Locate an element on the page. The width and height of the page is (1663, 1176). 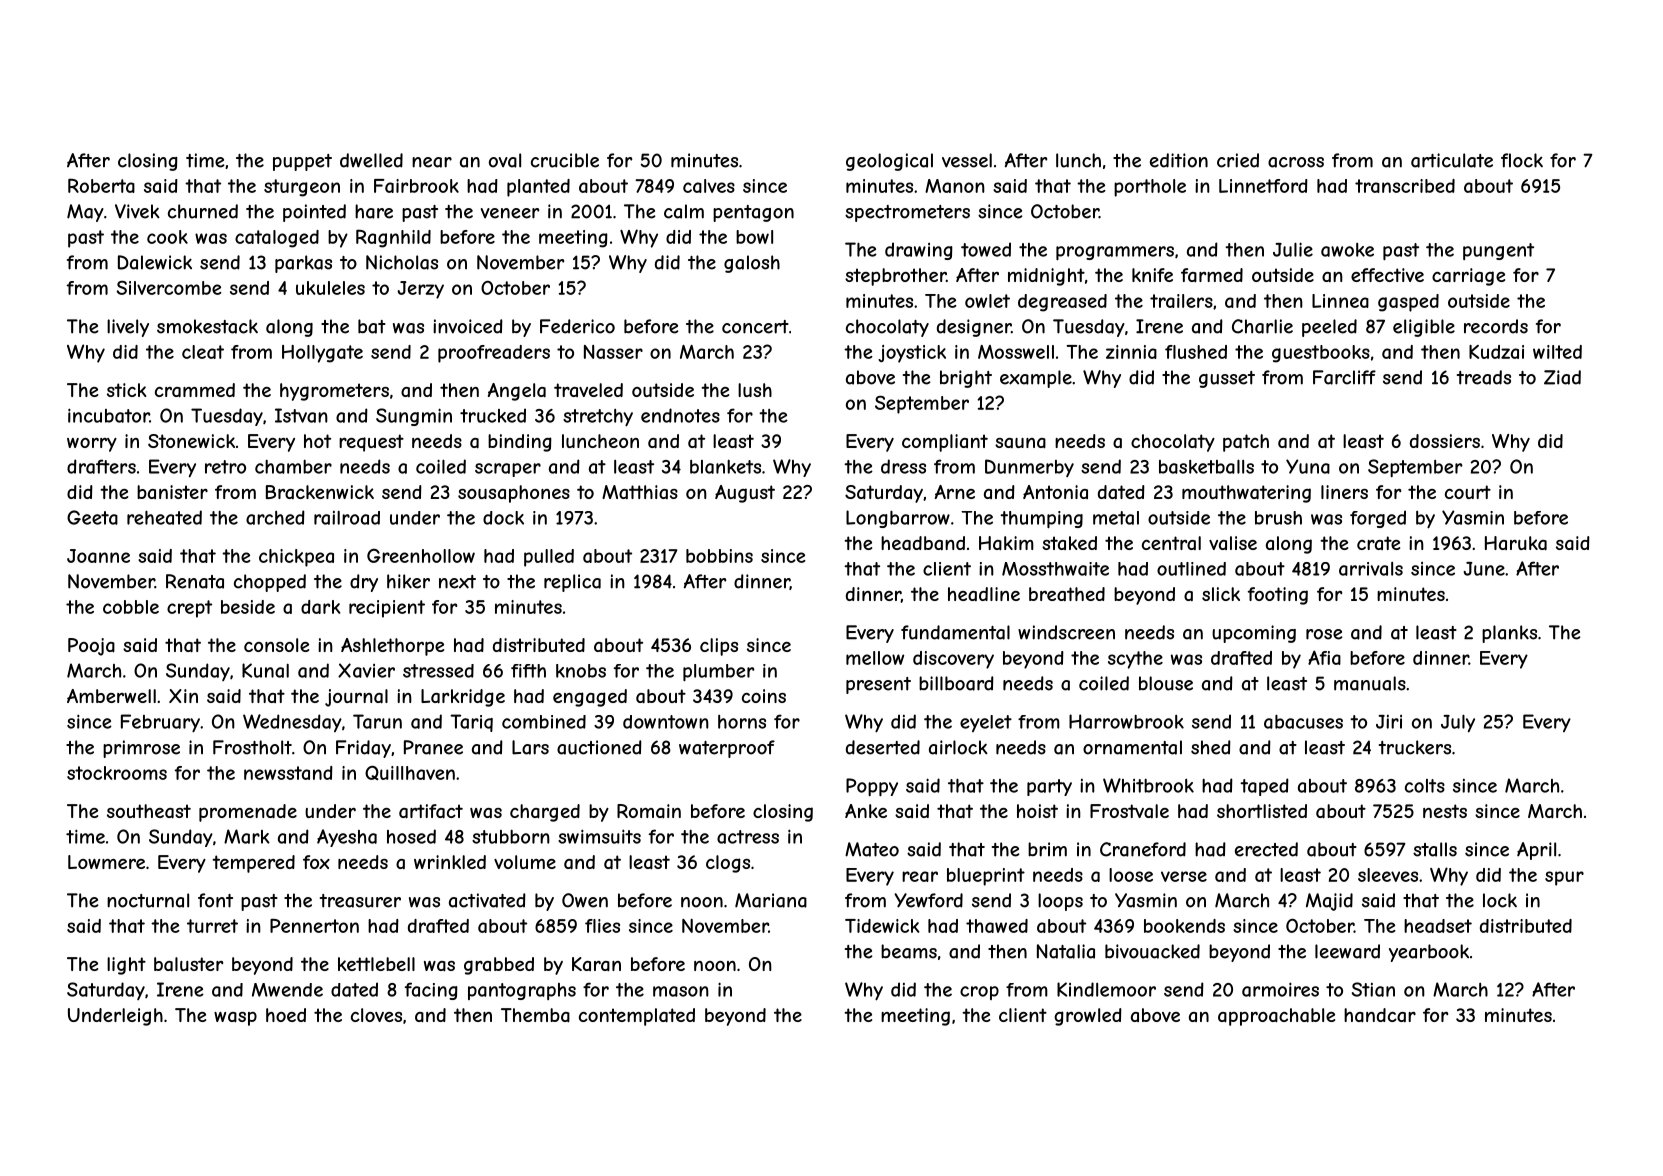
transcribed is located at coordinates (1405, 186).
